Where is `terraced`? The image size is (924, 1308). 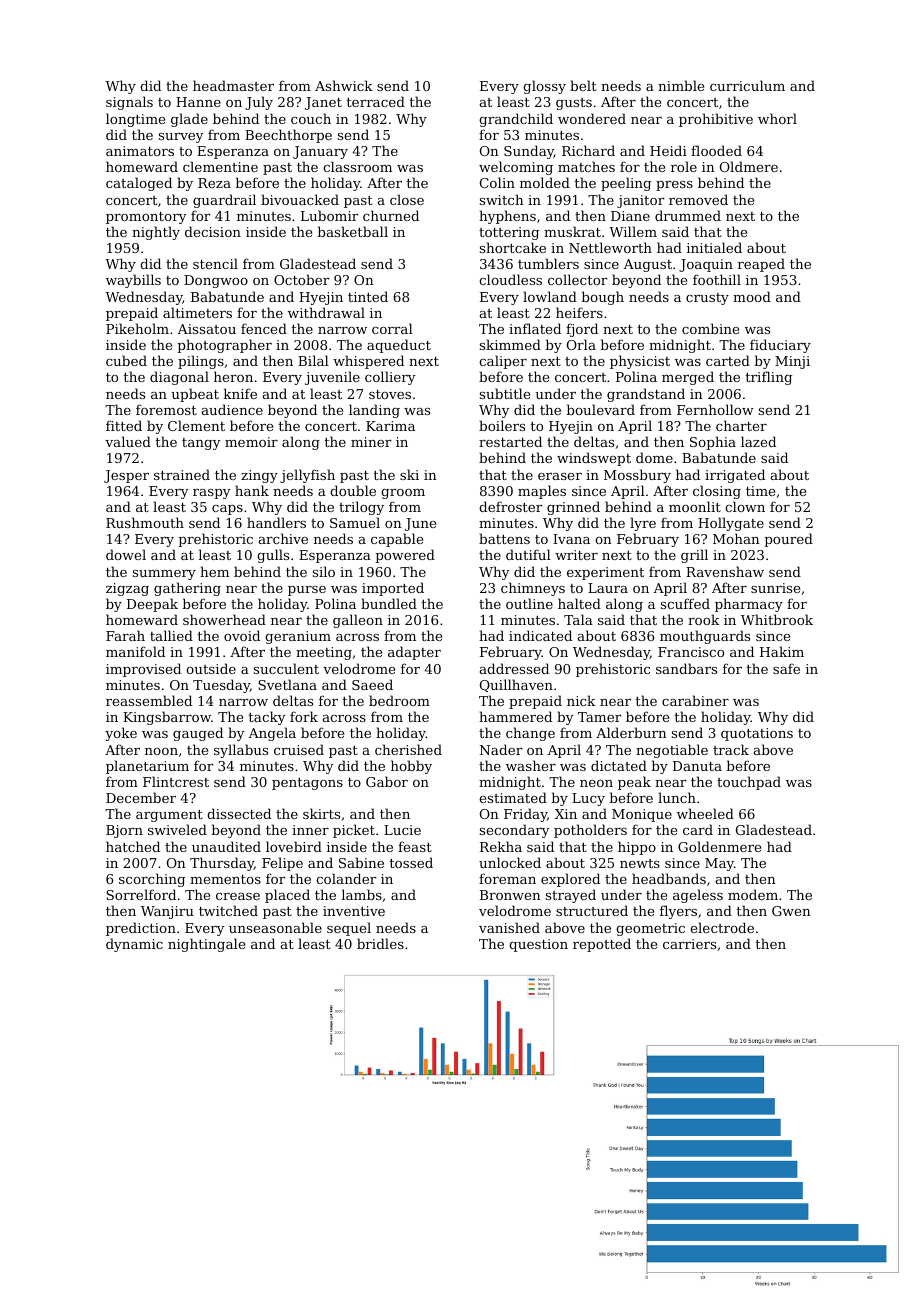
terraced is located at coordinates (376, 101).
